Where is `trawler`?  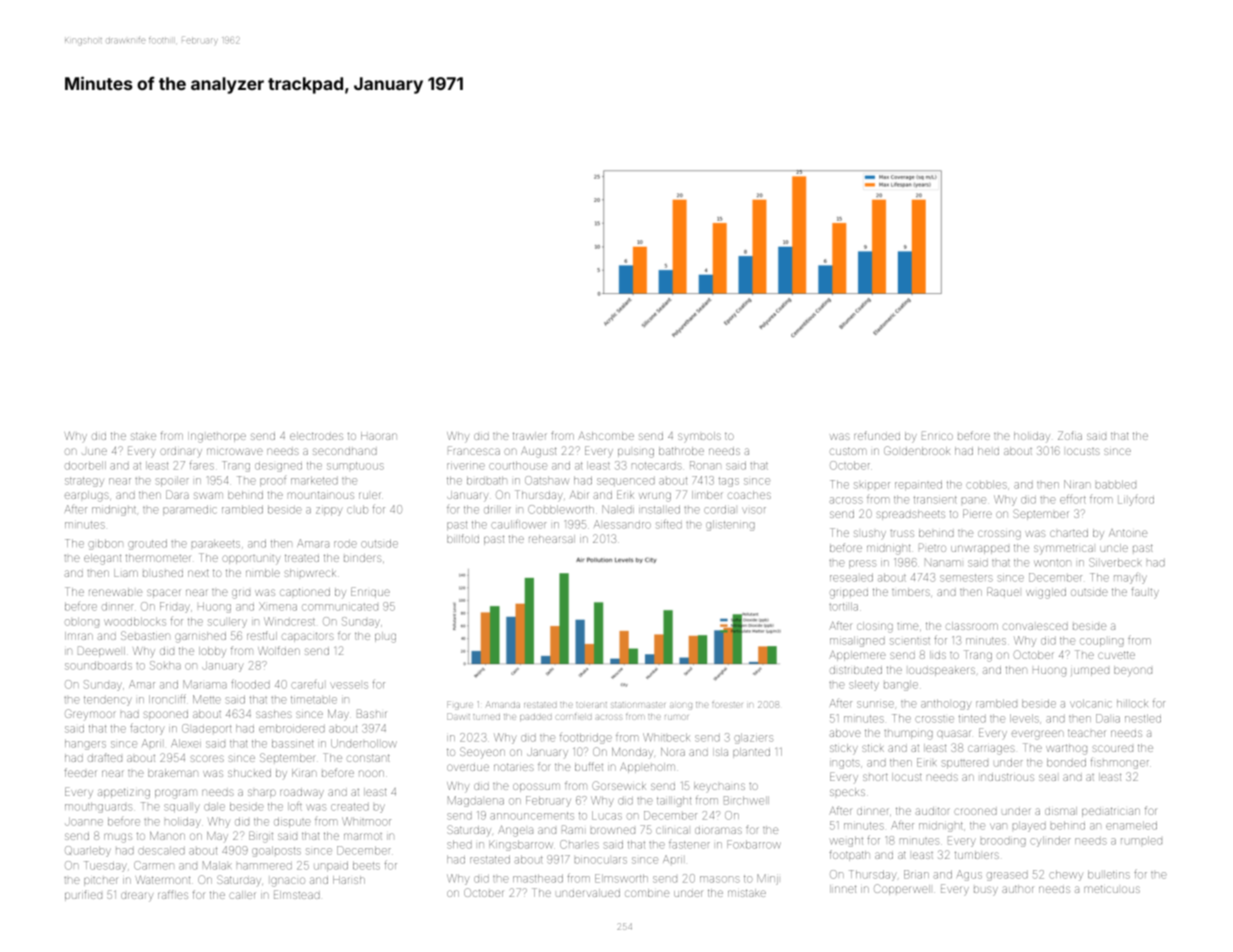
trawler is located at coordinates (530, 436).
